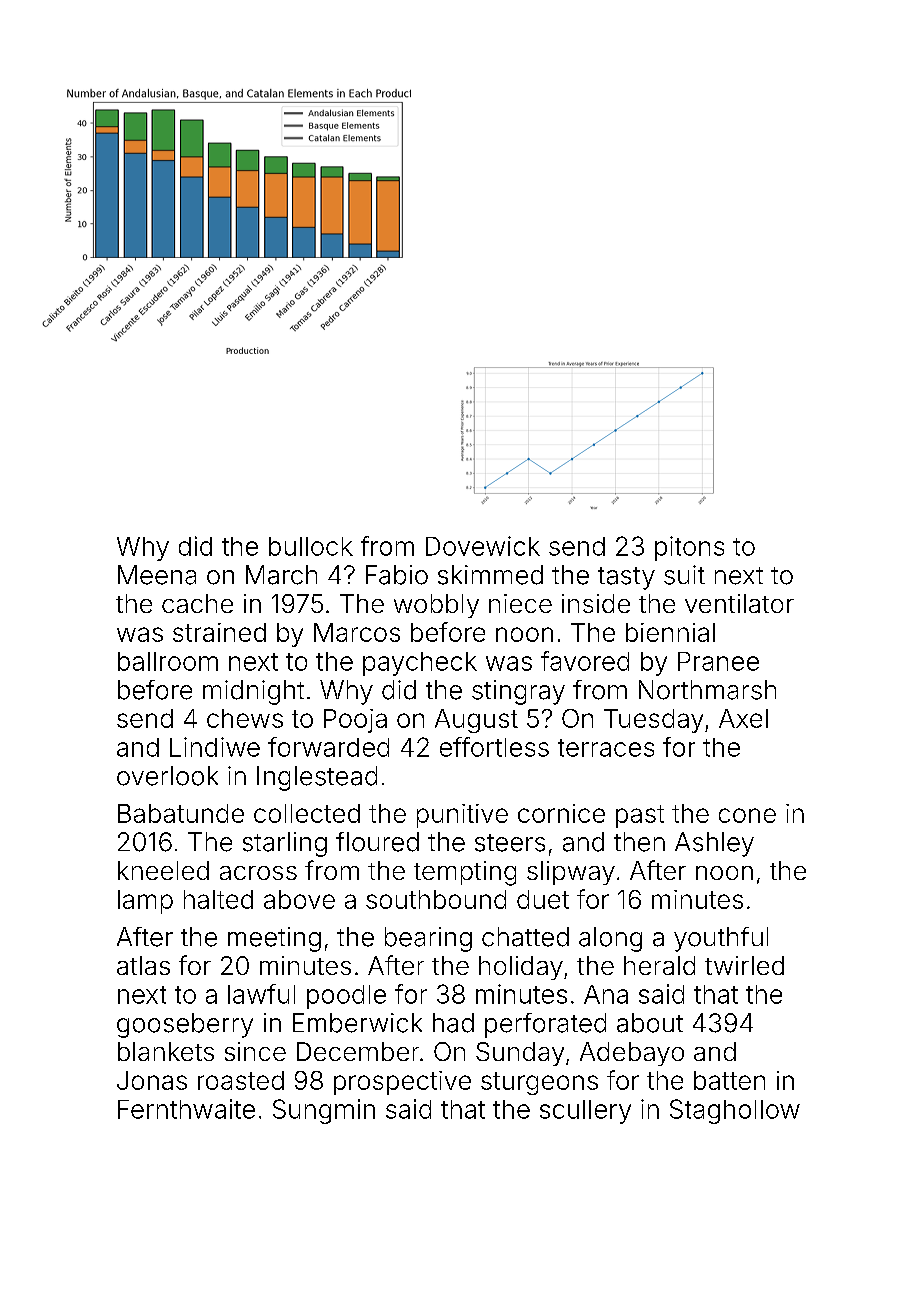 This page has height=1311, width=924. What do you see at coordinates (714, 844) in the page?
I see `Ashley` at bounding box center [714, 844].
